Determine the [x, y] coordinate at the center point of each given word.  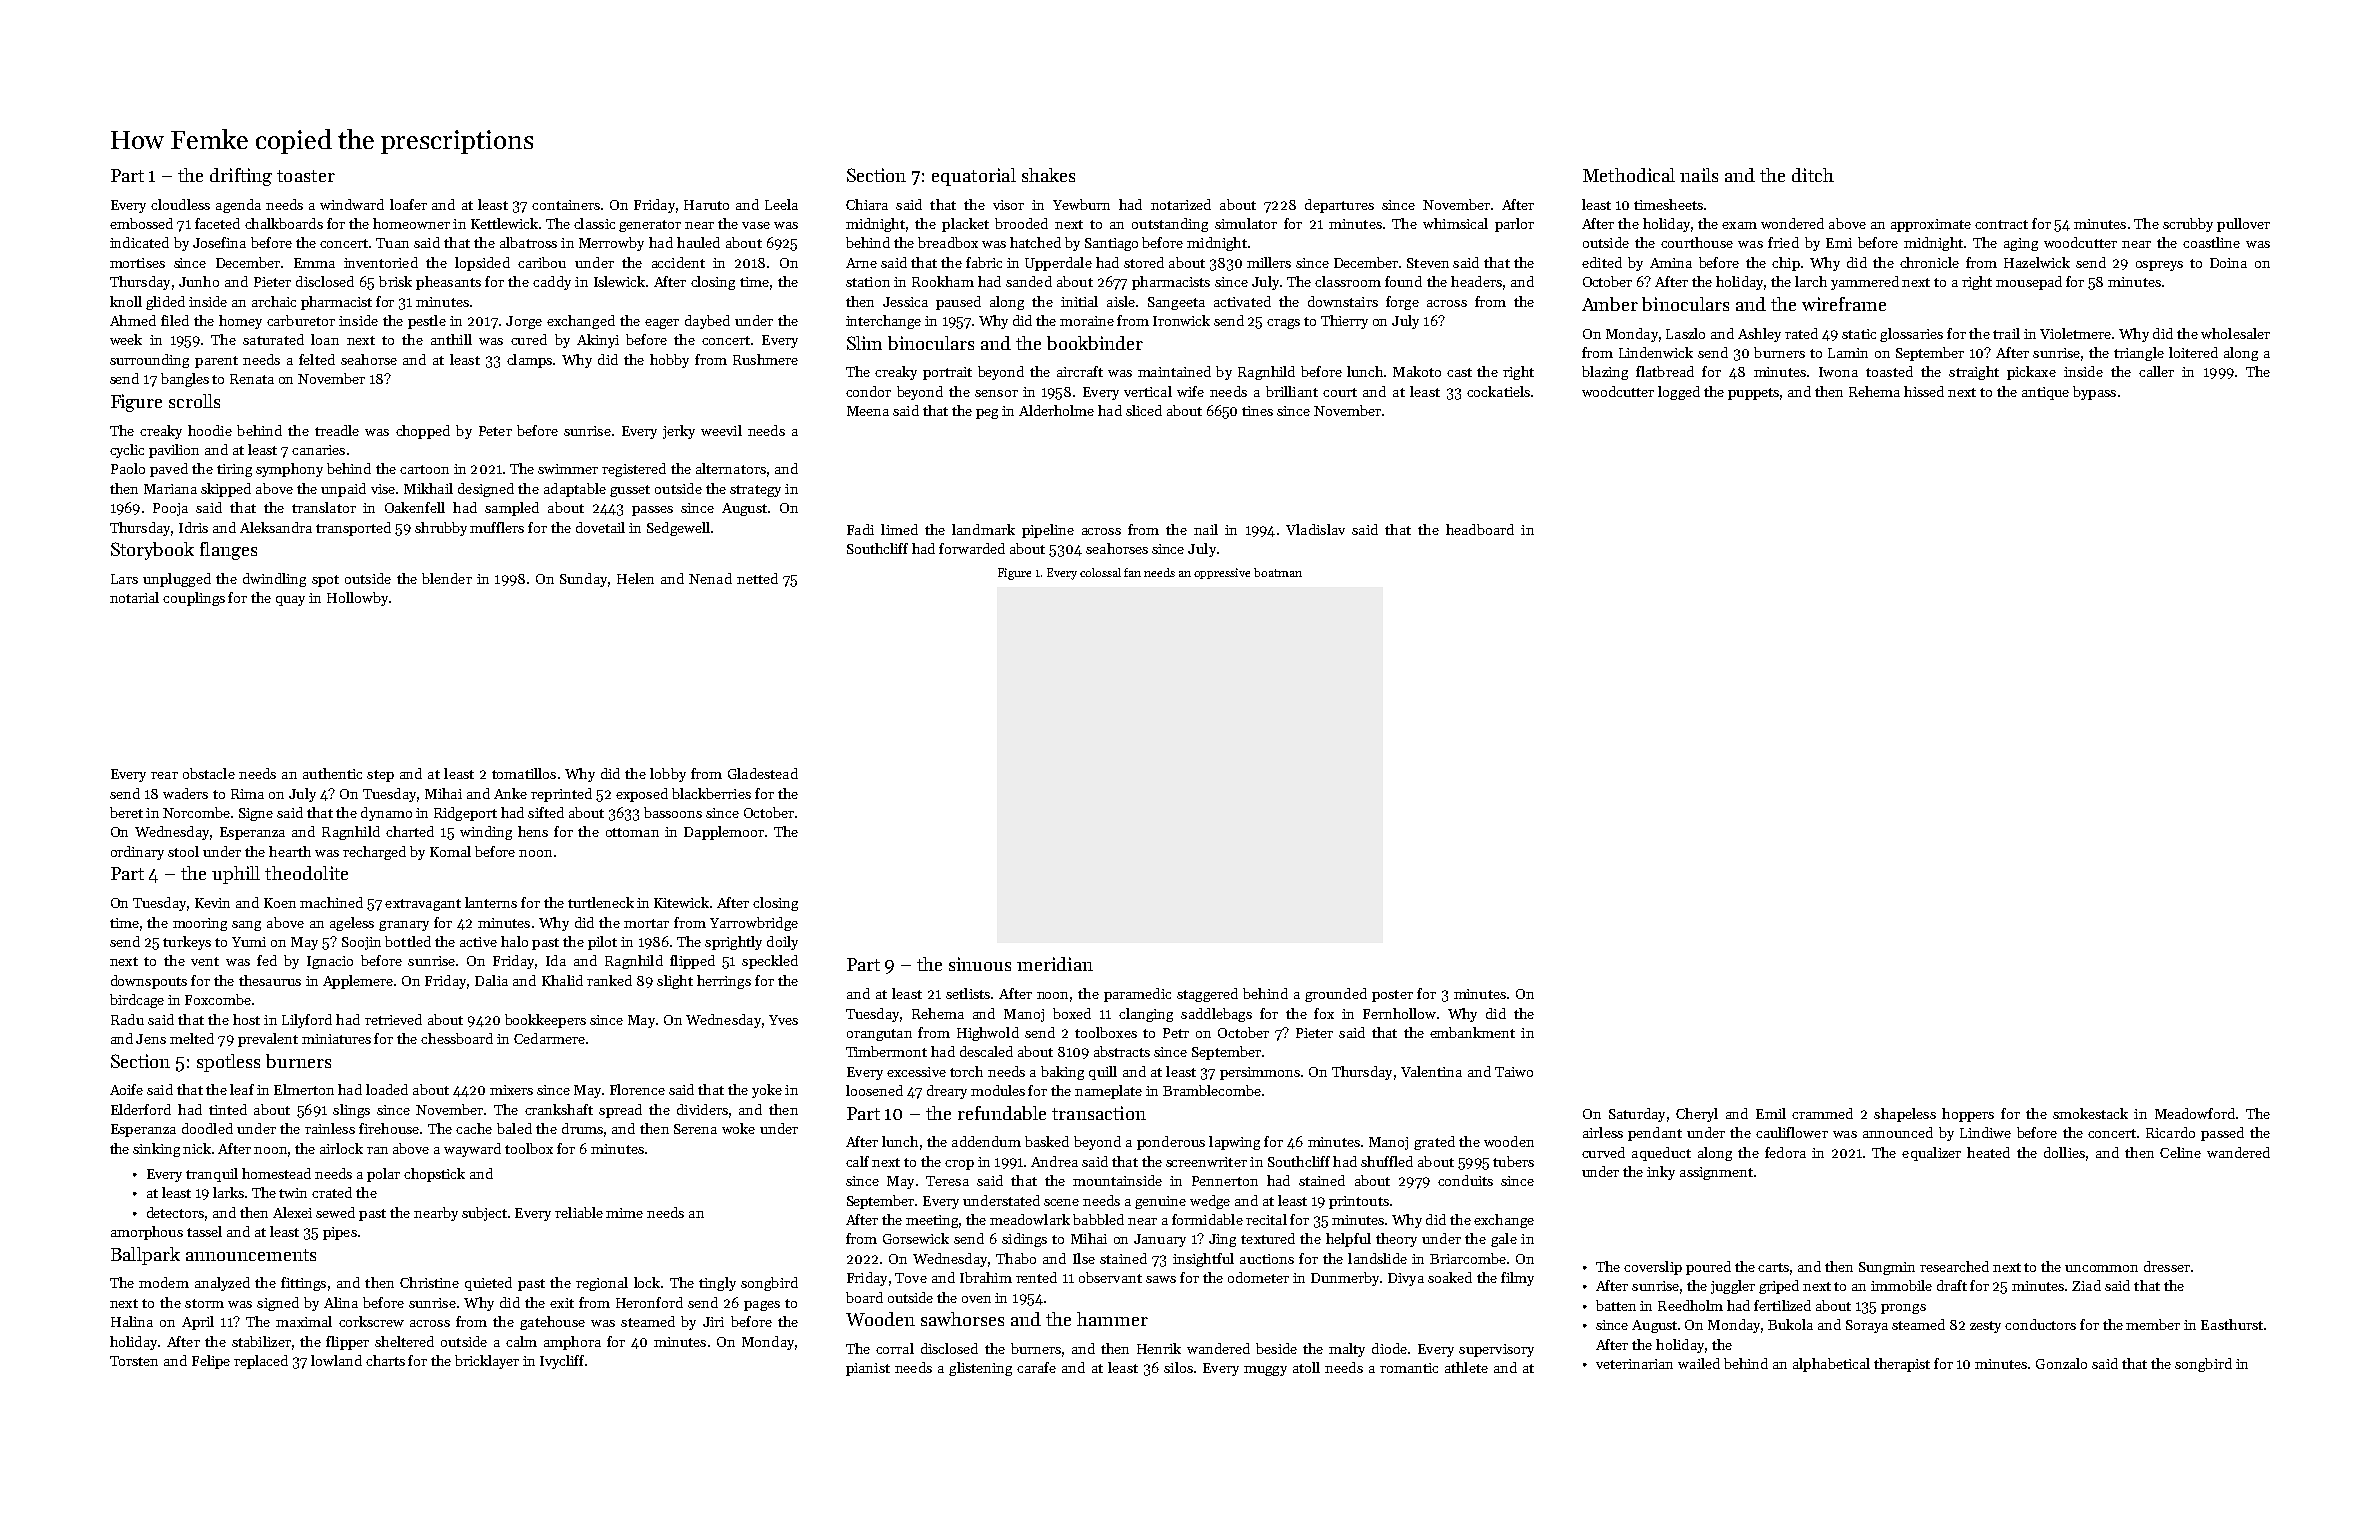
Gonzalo [2061, 1363]
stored [1144, 262]
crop [959, 1165]
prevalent [268, 1040]
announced [1898, 1132]
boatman [1278, 572]
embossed [141, 223]
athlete [1466, 1367]
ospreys [2159, 266]
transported [353, 529]
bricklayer [487, 1362]
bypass [2094, 393]
